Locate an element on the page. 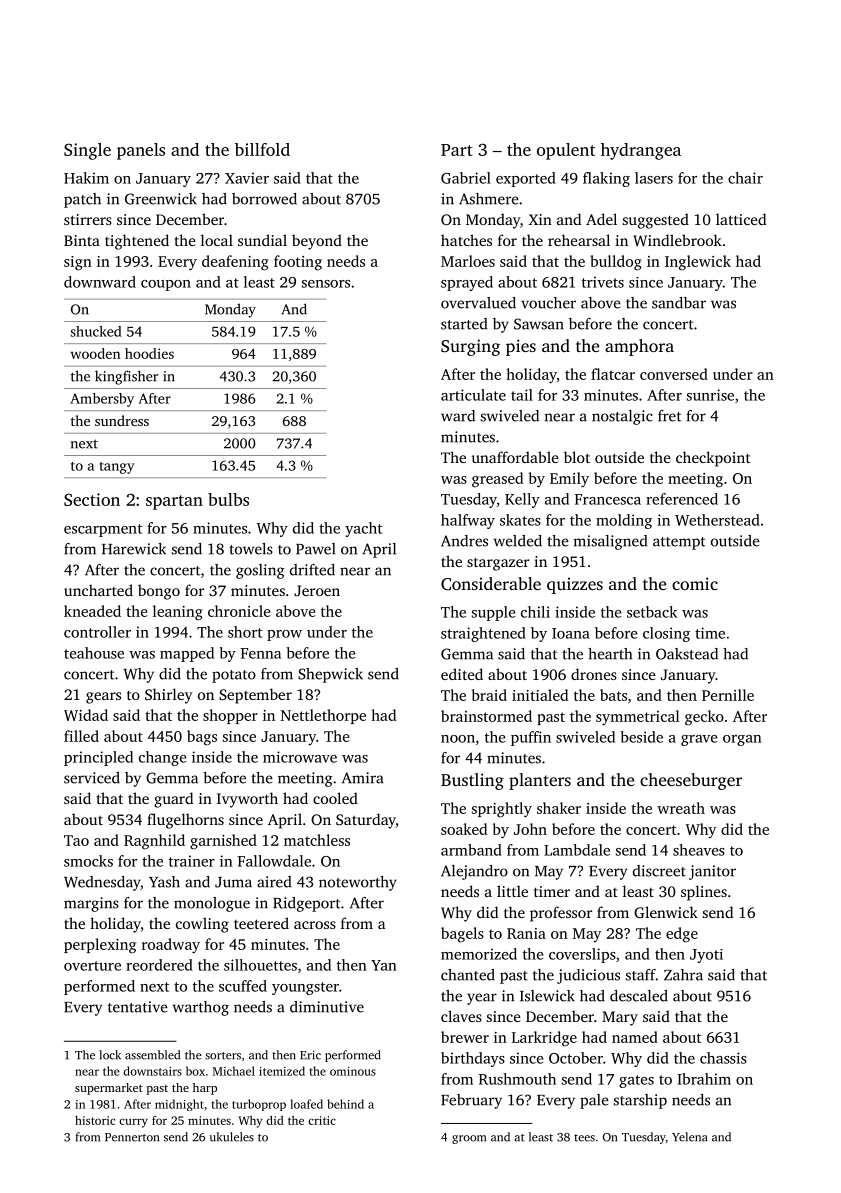  tightened is located at coordinates (137, 242).
